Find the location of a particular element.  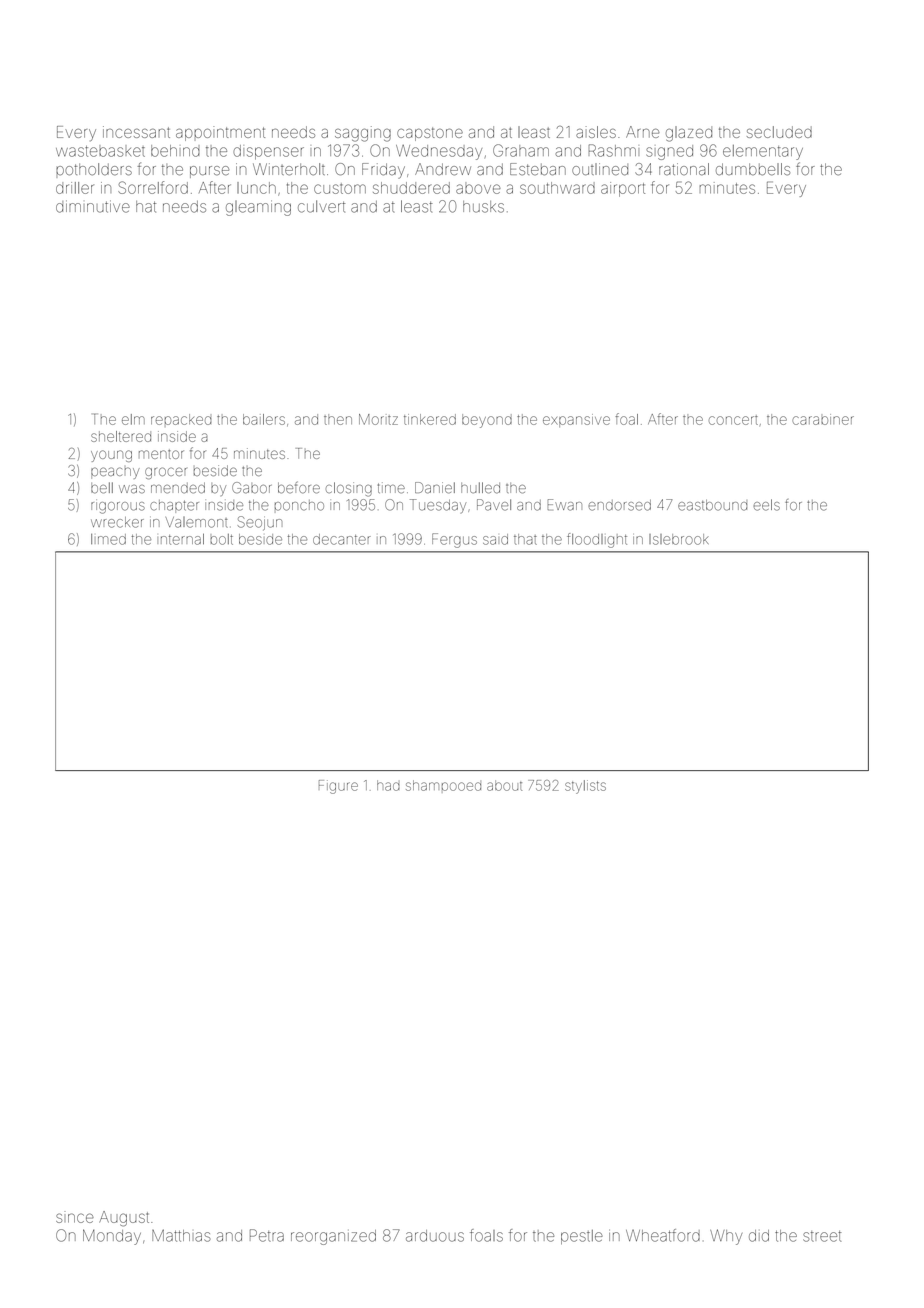

aisles is located at coordinates (596, 132).
